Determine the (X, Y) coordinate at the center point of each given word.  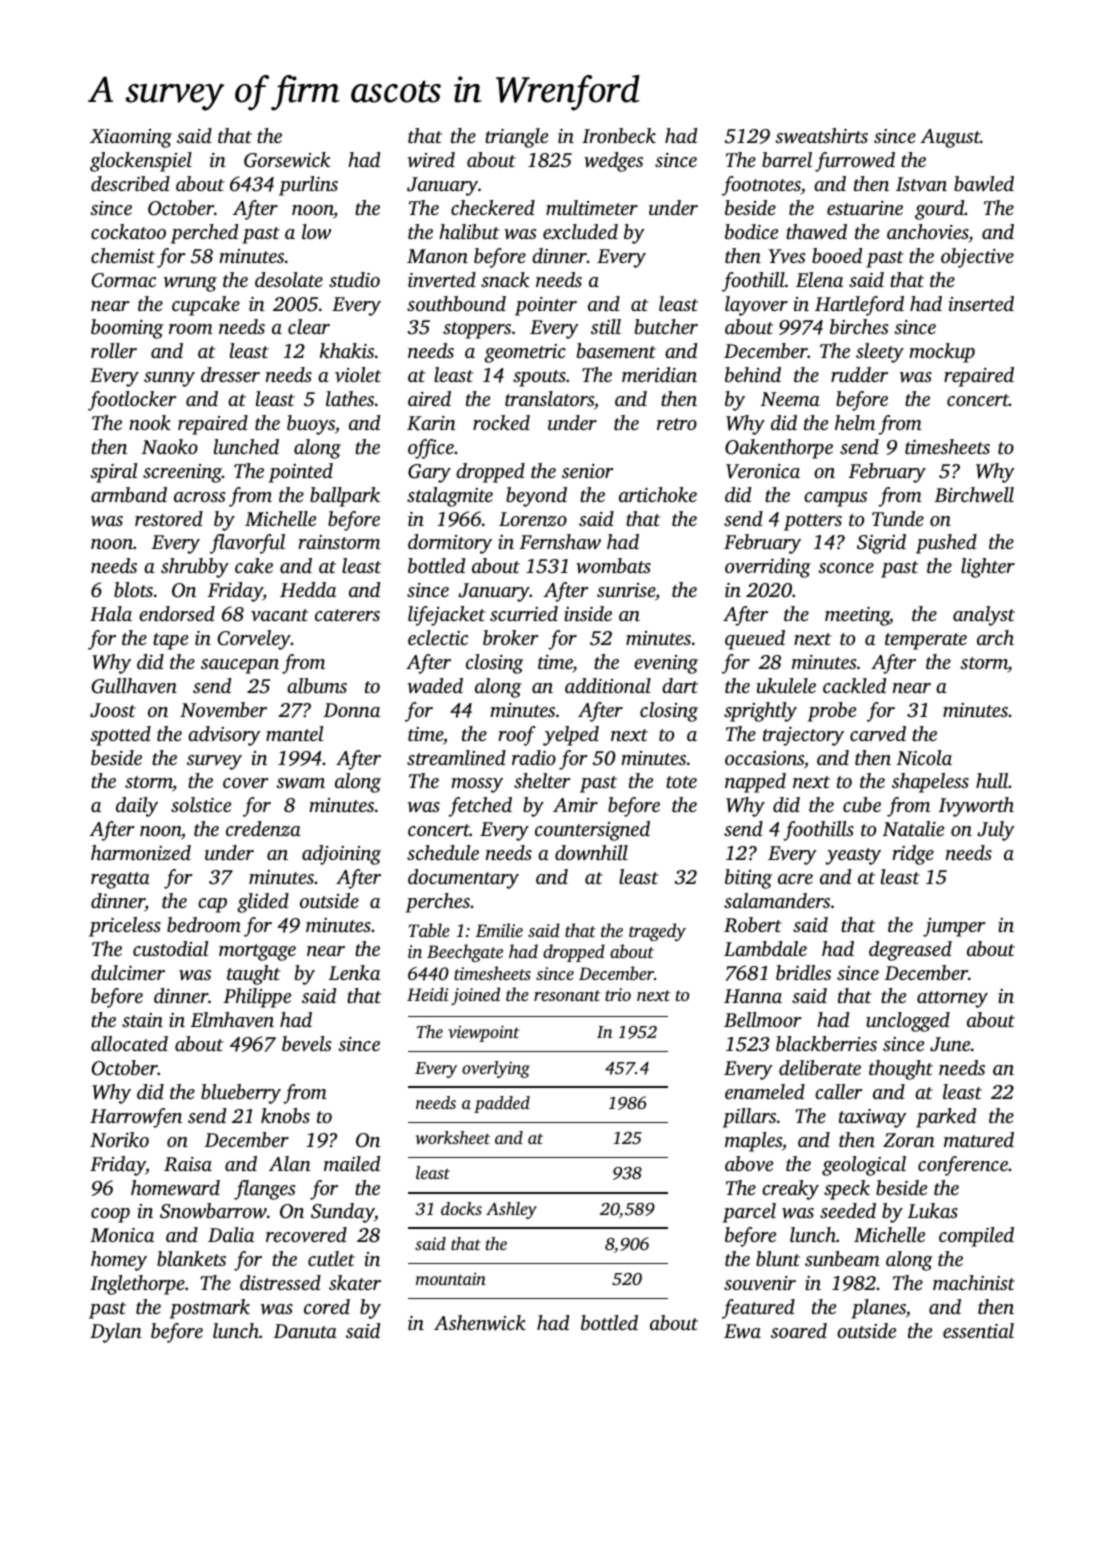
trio (618, 994)
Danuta (305, 1331)
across (200, 497)
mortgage (257, 952)
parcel (749, 1213)
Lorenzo (533, 519)
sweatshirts (821, 135)
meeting (857, 616)
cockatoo (128, 231)
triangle (516, 138)
